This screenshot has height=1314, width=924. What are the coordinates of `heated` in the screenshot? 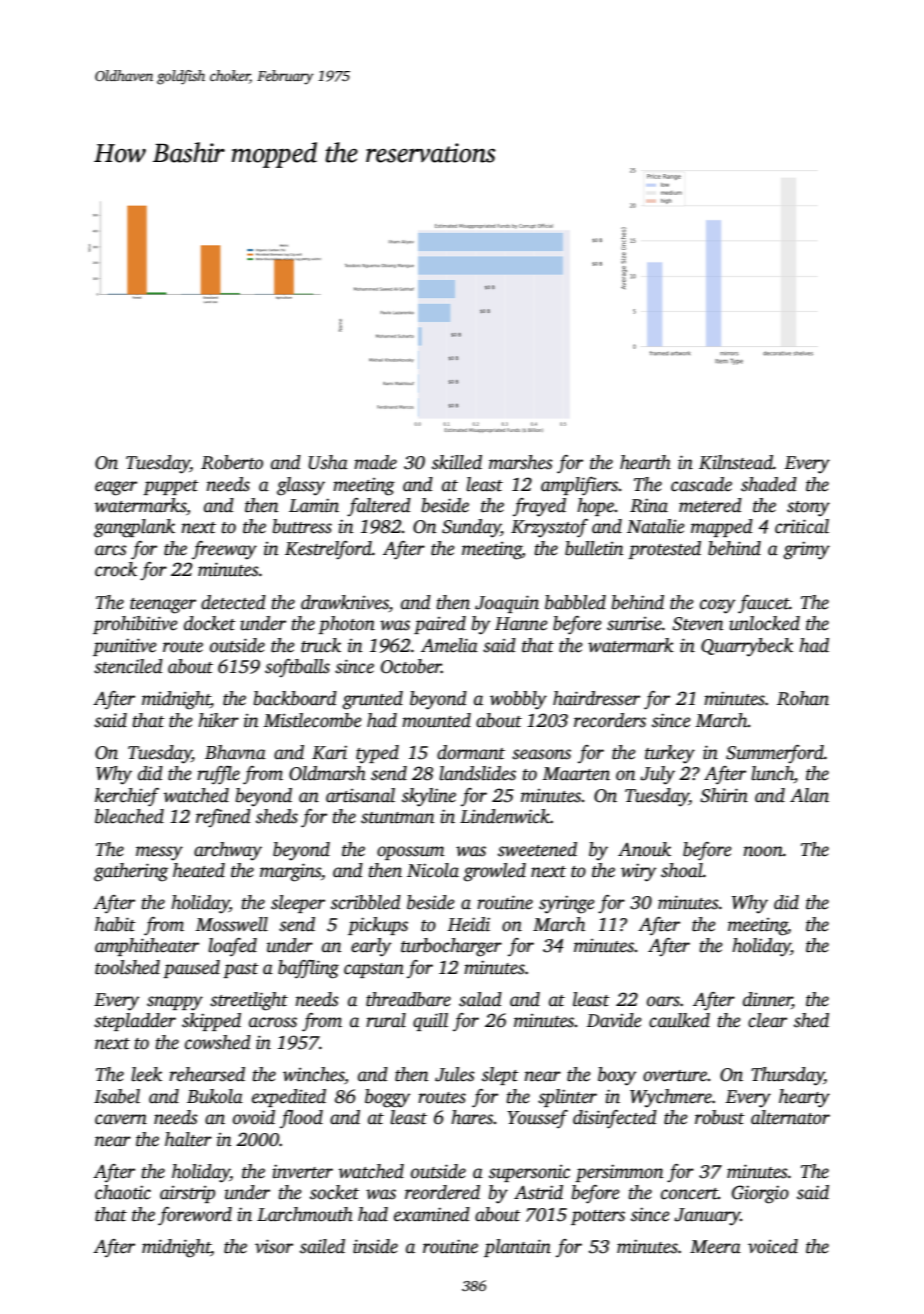 It's located at (199, 870).
